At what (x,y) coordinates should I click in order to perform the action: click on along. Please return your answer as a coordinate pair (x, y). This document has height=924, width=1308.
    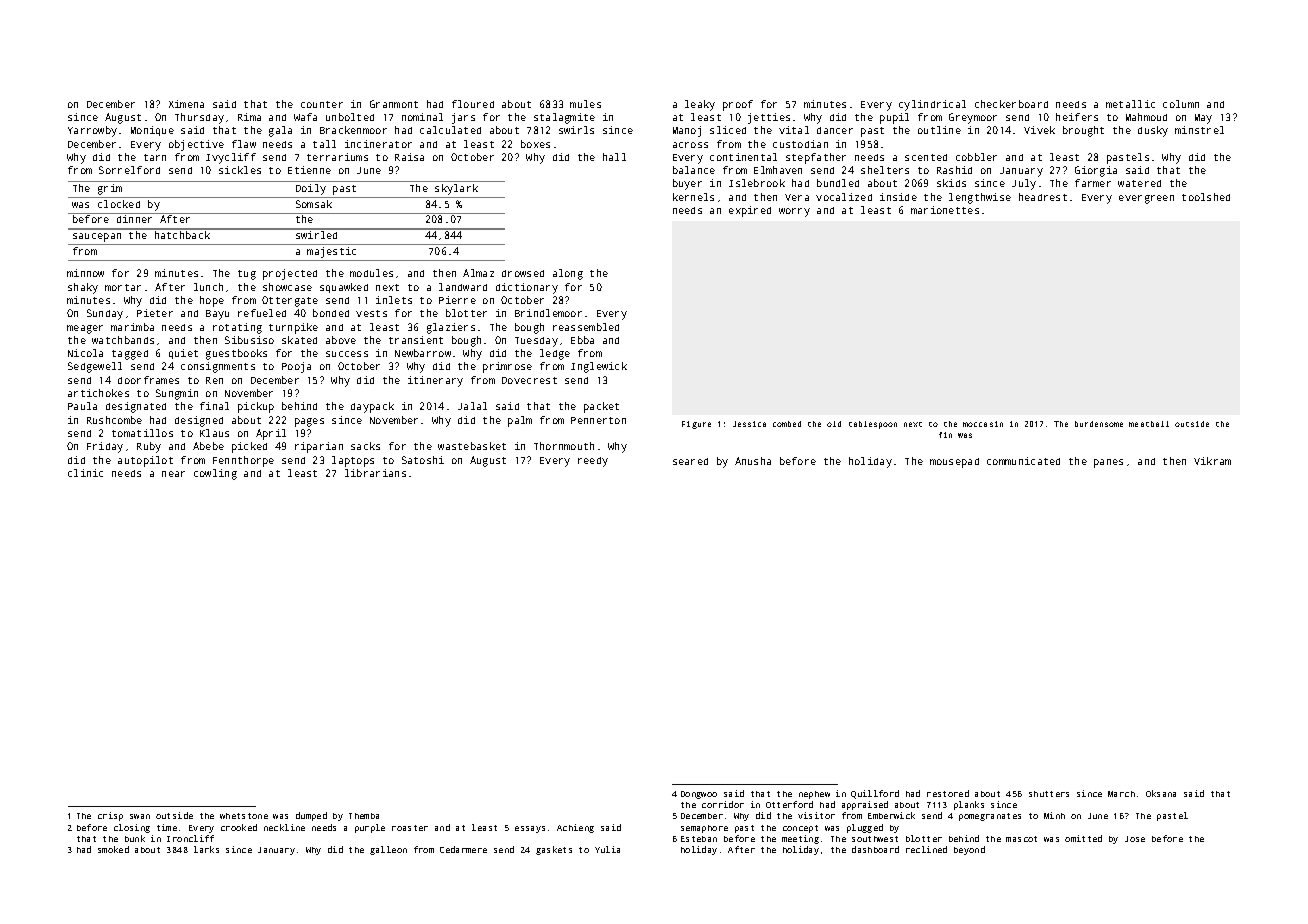
    Looking at the image, I should click on (568, 274).
